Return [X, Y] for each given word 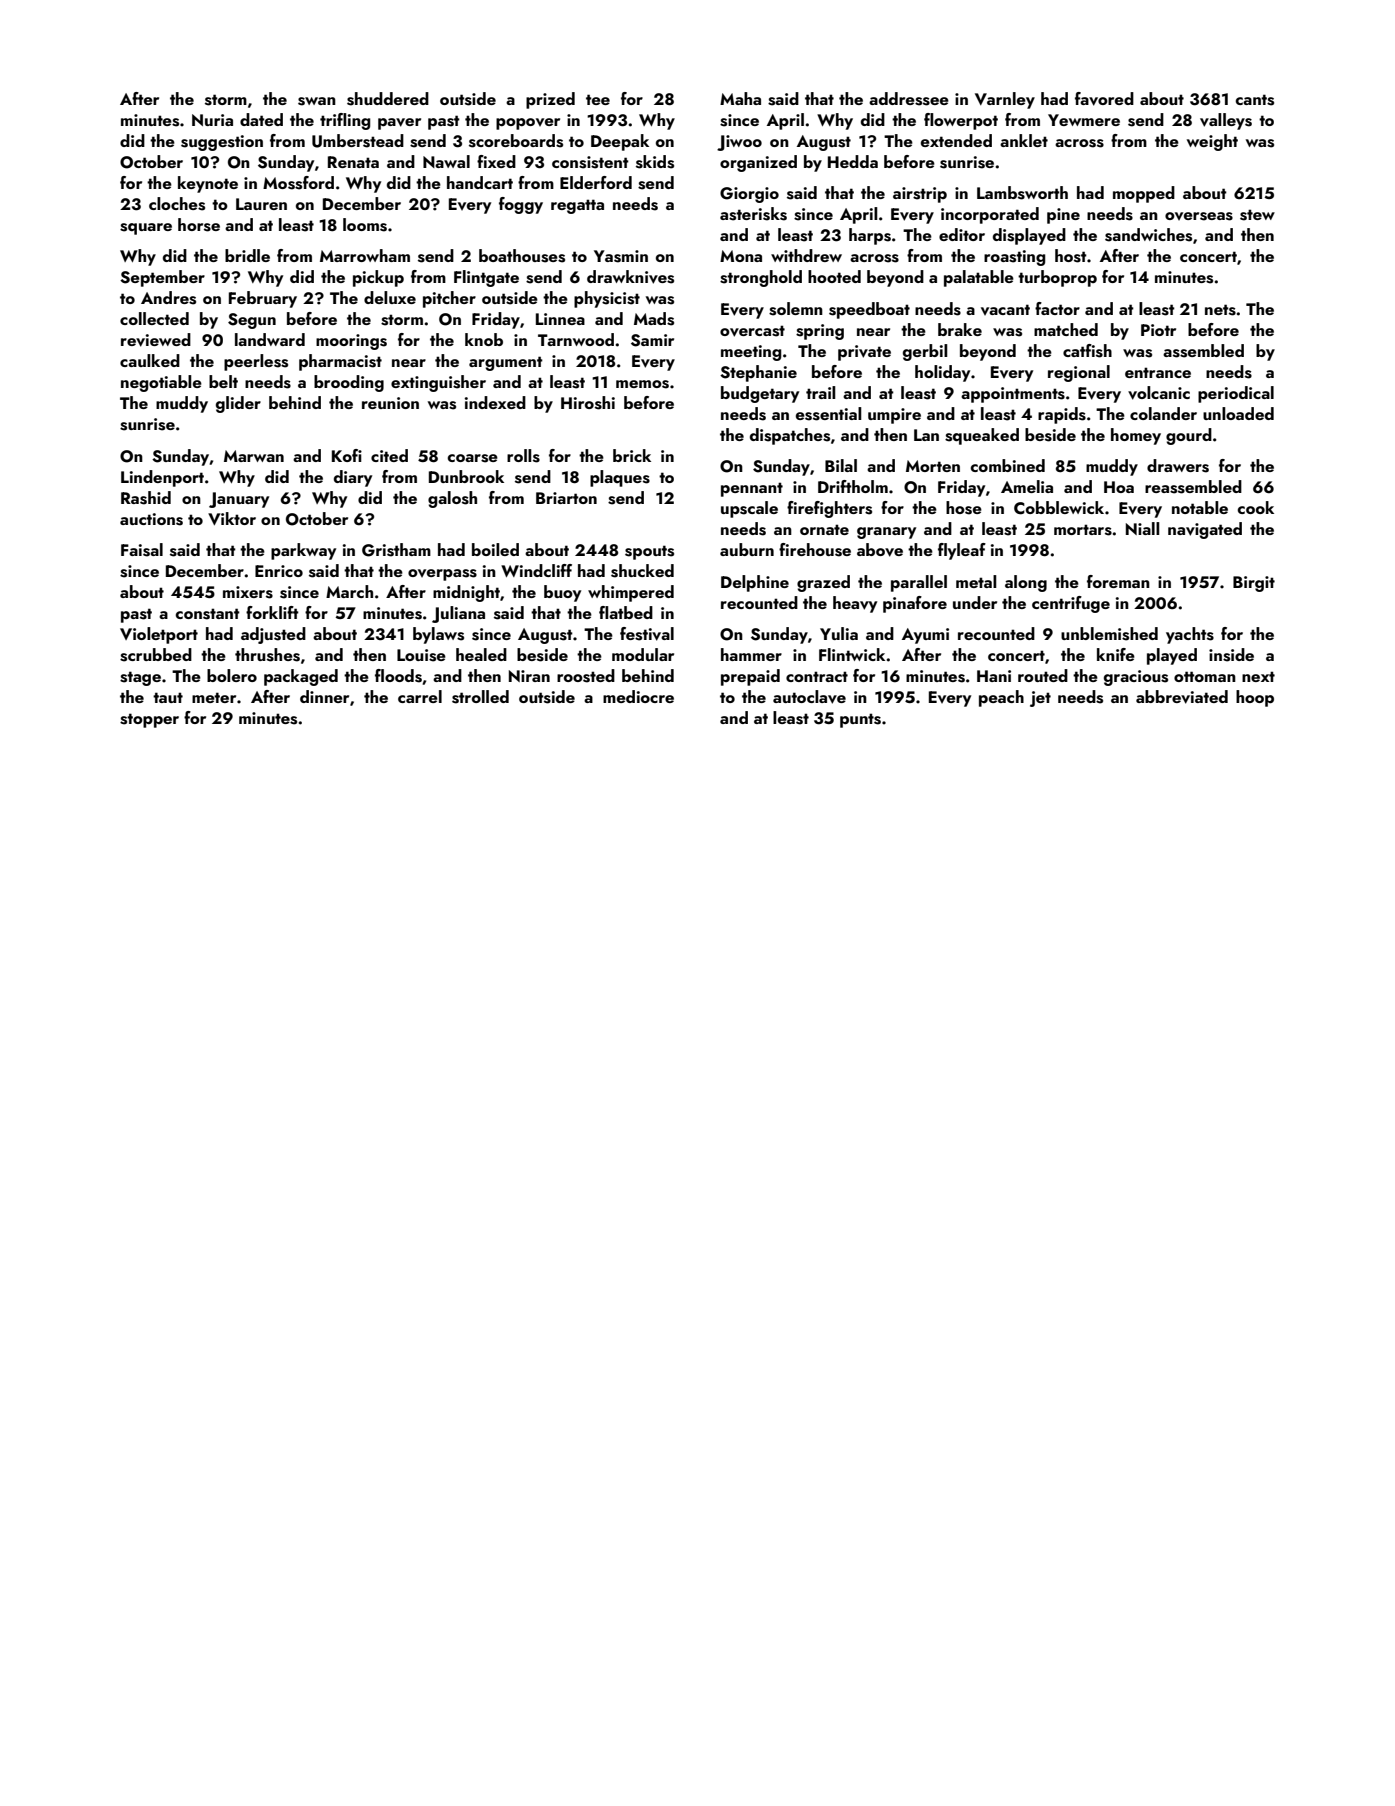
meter [214, 697]
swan [317, 101]
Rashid [146, 498]
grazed [823, 583]
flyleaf [962, 551]
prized [550, 100]
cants [1255, 100]
